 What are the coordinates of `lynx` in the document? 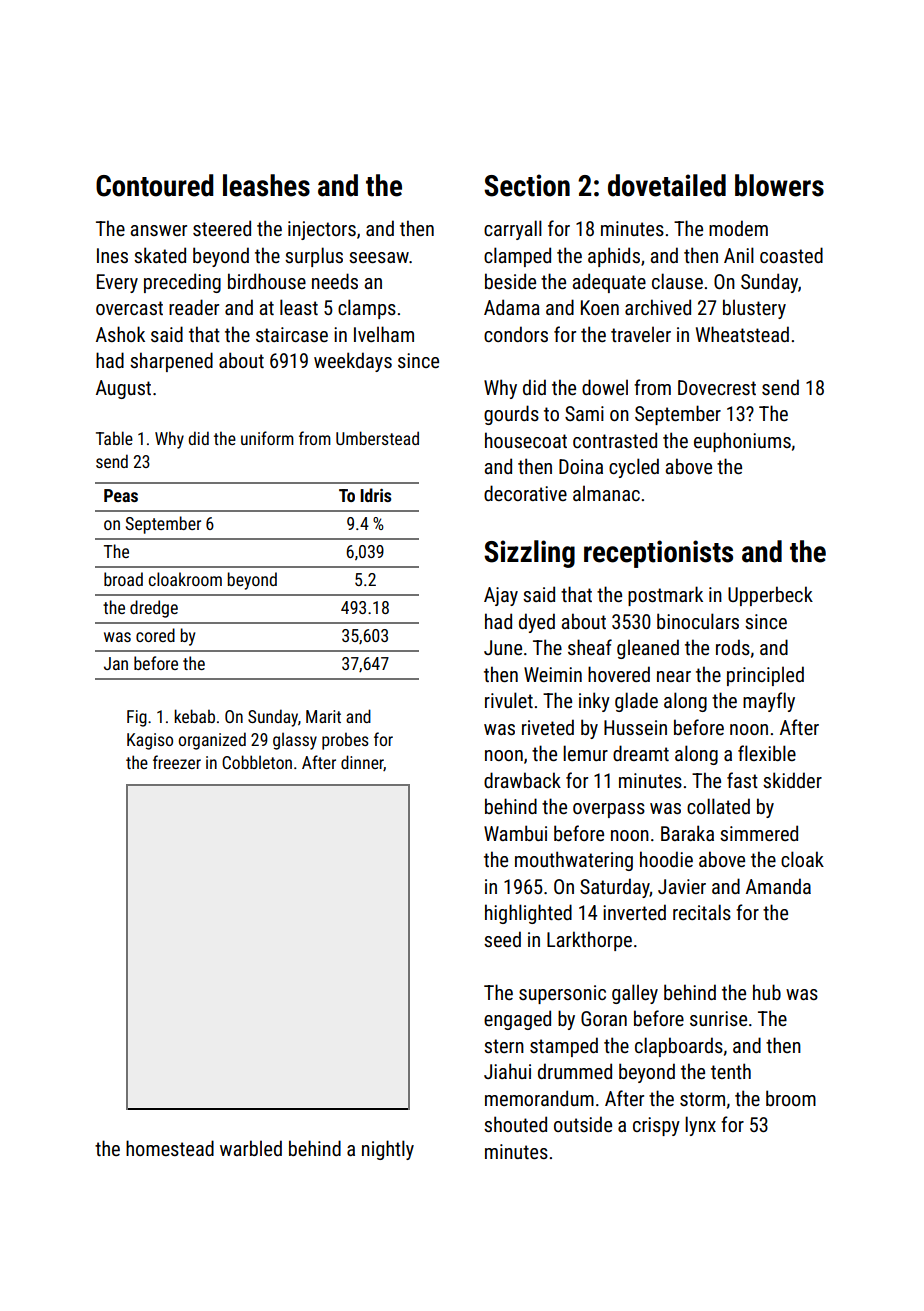 It's located at (700, 1126).
